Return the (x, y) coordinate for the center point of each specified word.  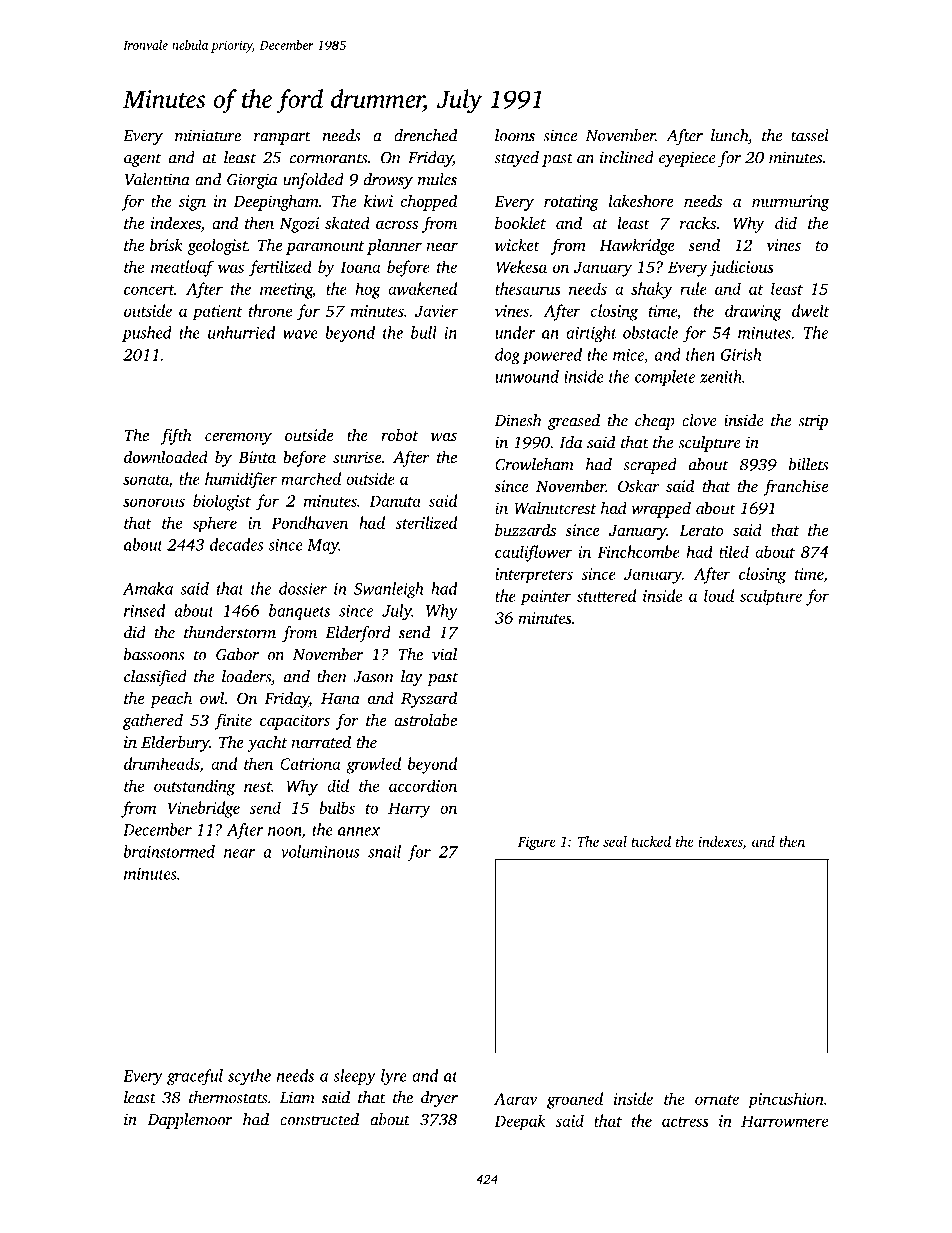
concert (149, 290)
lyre (394, 1077)
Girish (741, 354)
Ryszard (429, 699)
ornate (717, 1100)
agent (142, 160)
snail (384, 851)
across (397, 224)
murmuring (791, 203)
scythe (249, 1077)
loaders (246, 676)
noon (285, 831)
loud (719, 595)
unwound (527, 376)
